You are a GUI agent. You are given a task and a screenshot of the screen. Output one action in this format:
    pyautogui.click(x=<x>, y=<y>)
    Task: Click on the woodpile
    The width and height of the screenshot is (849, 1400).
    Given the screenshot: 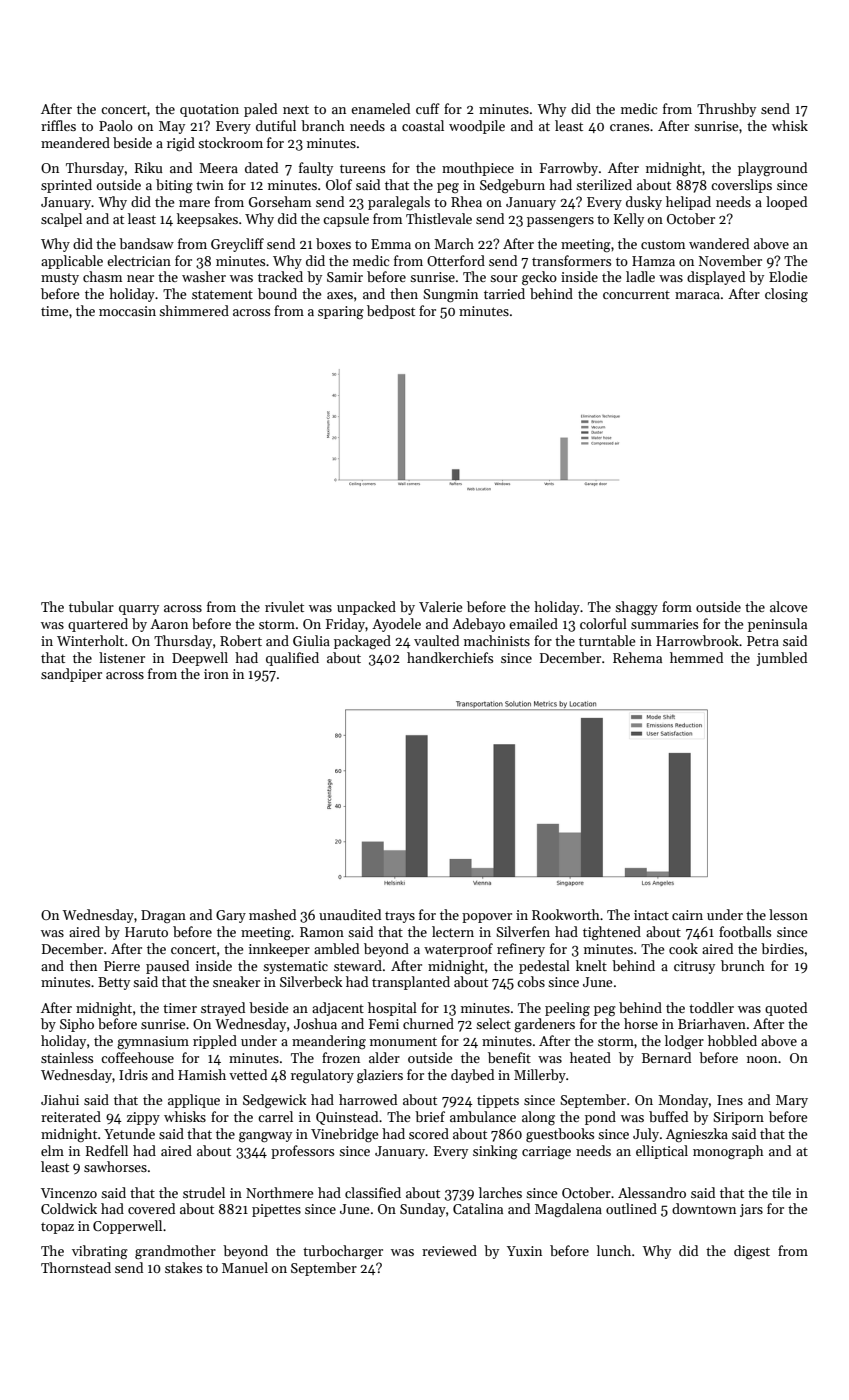 What is the action you would take?
    pyautogui.click(x=477, y=127)
